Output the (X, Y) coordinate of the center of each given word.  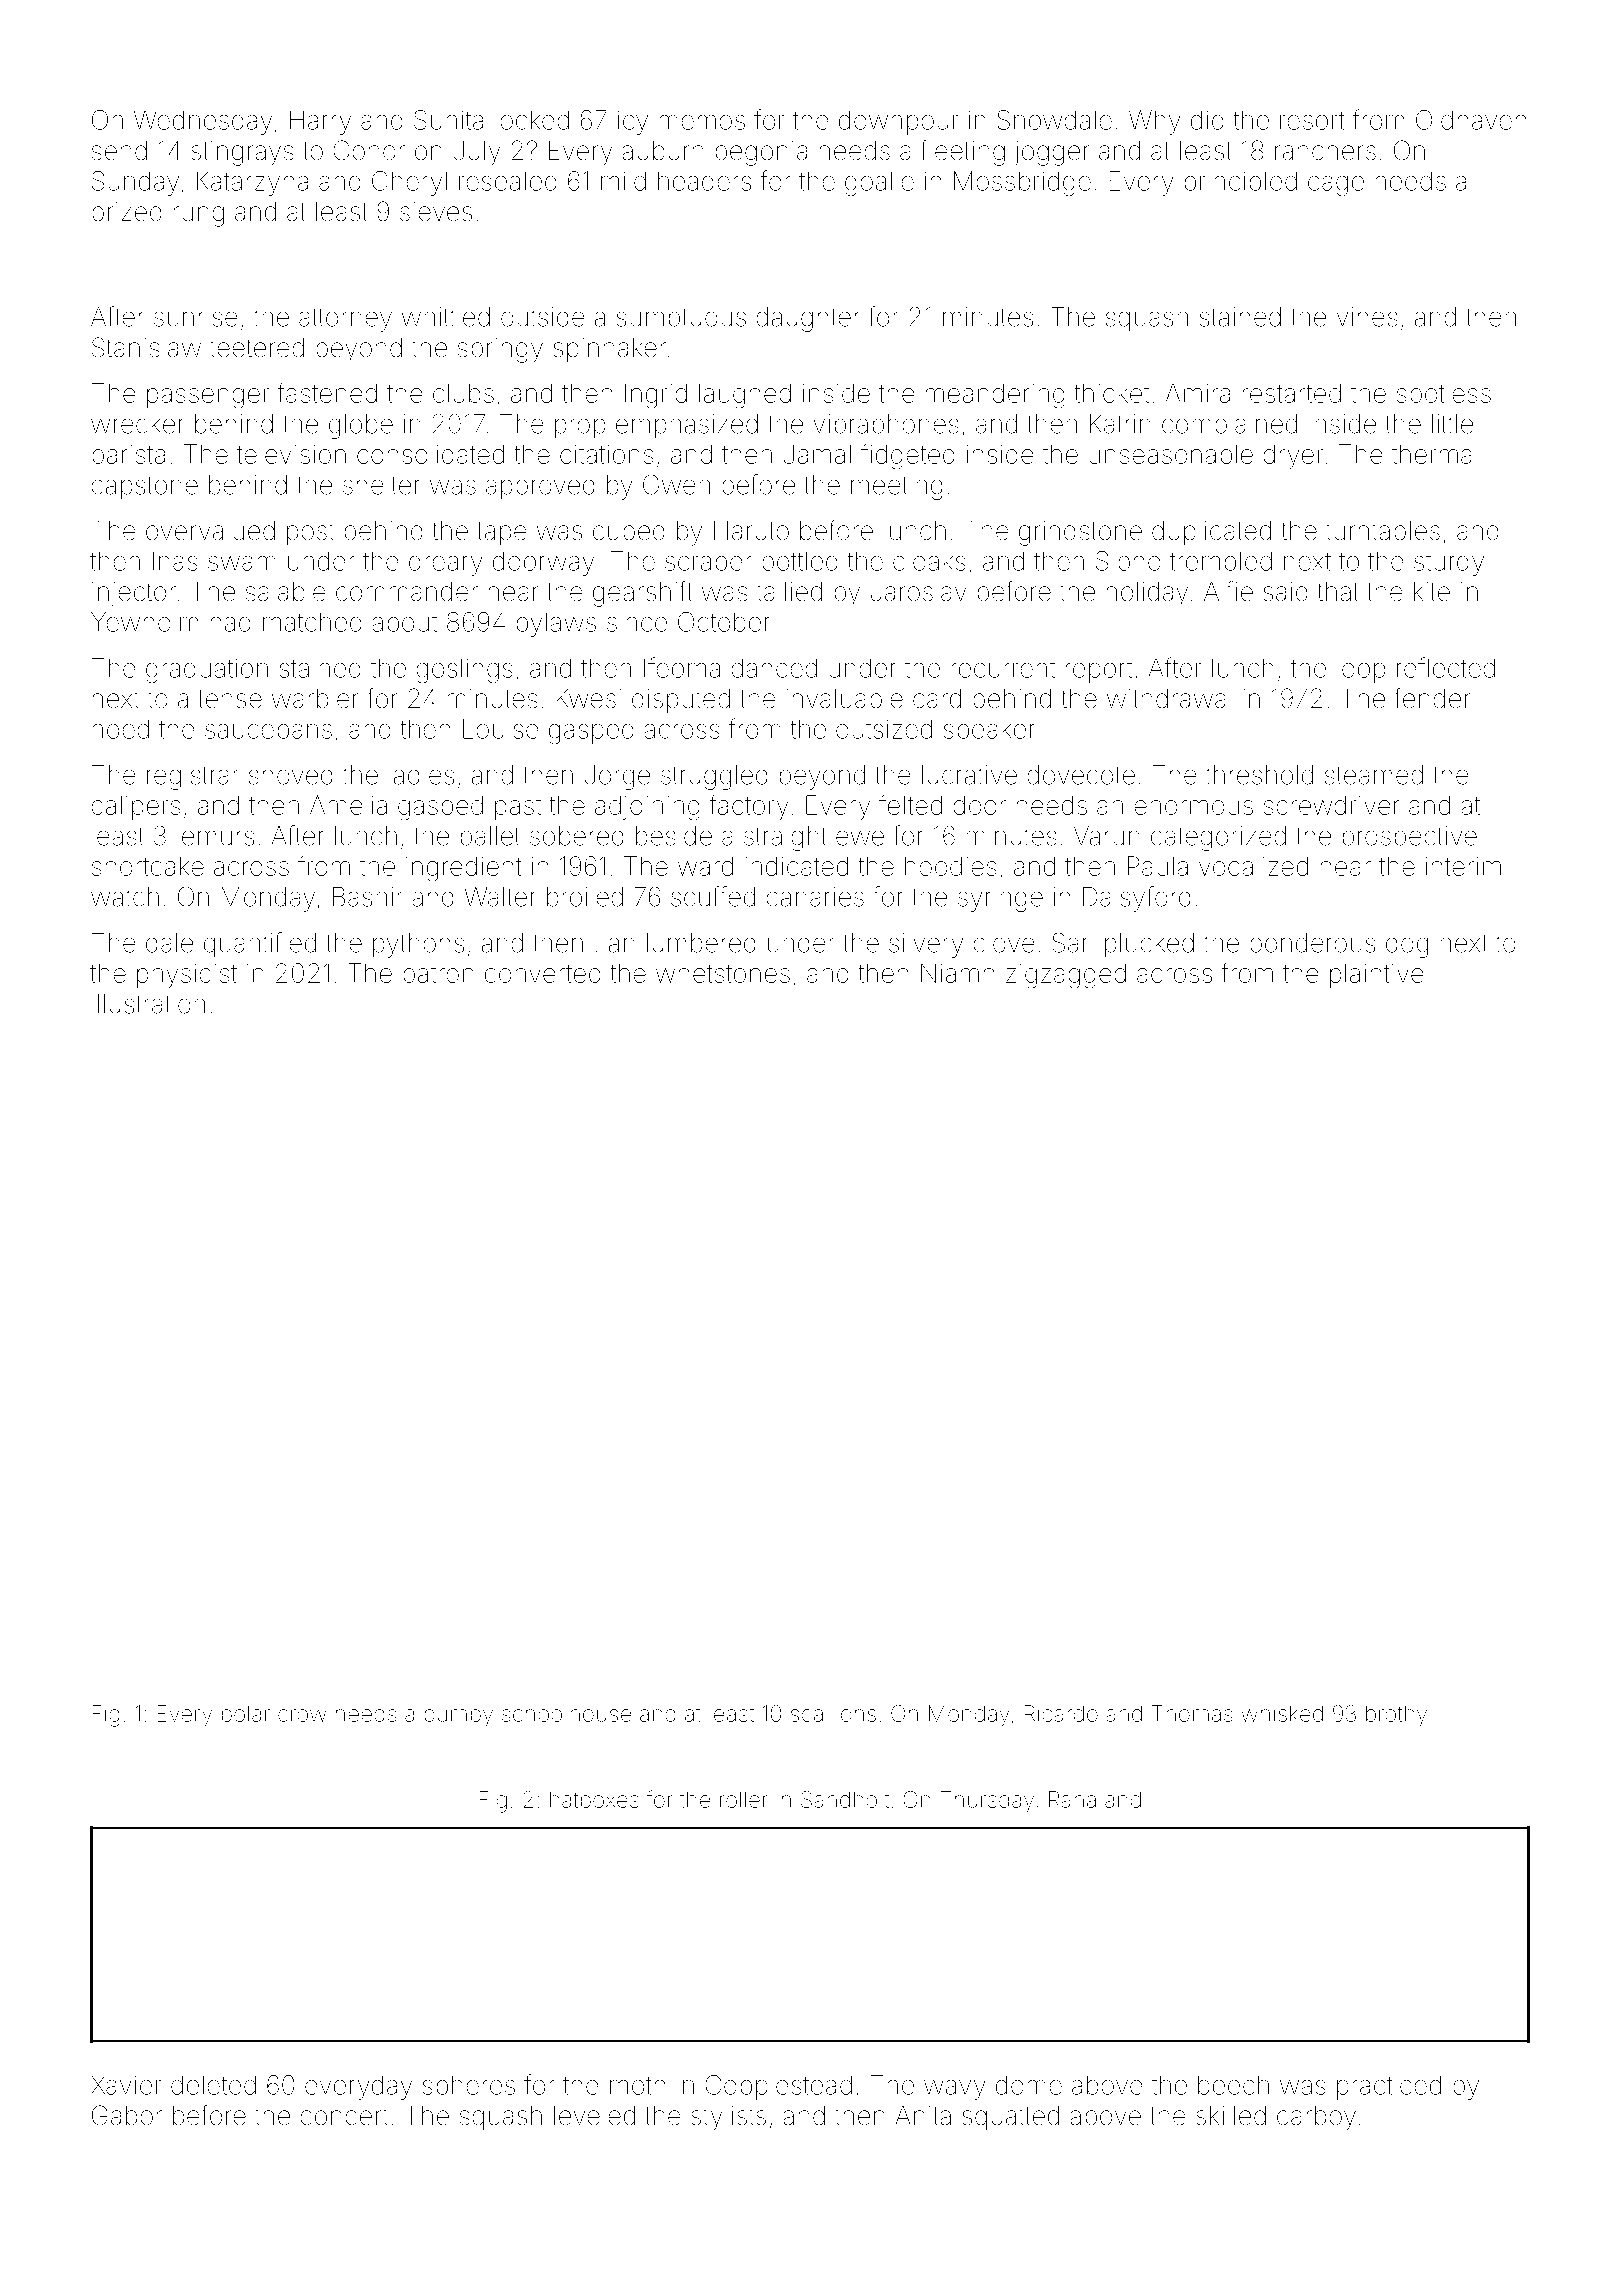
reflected (1446, 667)
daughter (808, 319)
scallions (833, 1713)
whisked (1282, 1713)
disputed (681, 701)
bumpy (458, 1716)
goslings (464, 670)
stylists (728, 2118)
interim (1463, 866)
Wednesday (203, 122)
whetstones (723, 973)
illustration (148, 1004)
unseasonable (1171, 454)
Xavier (126, 2085)
